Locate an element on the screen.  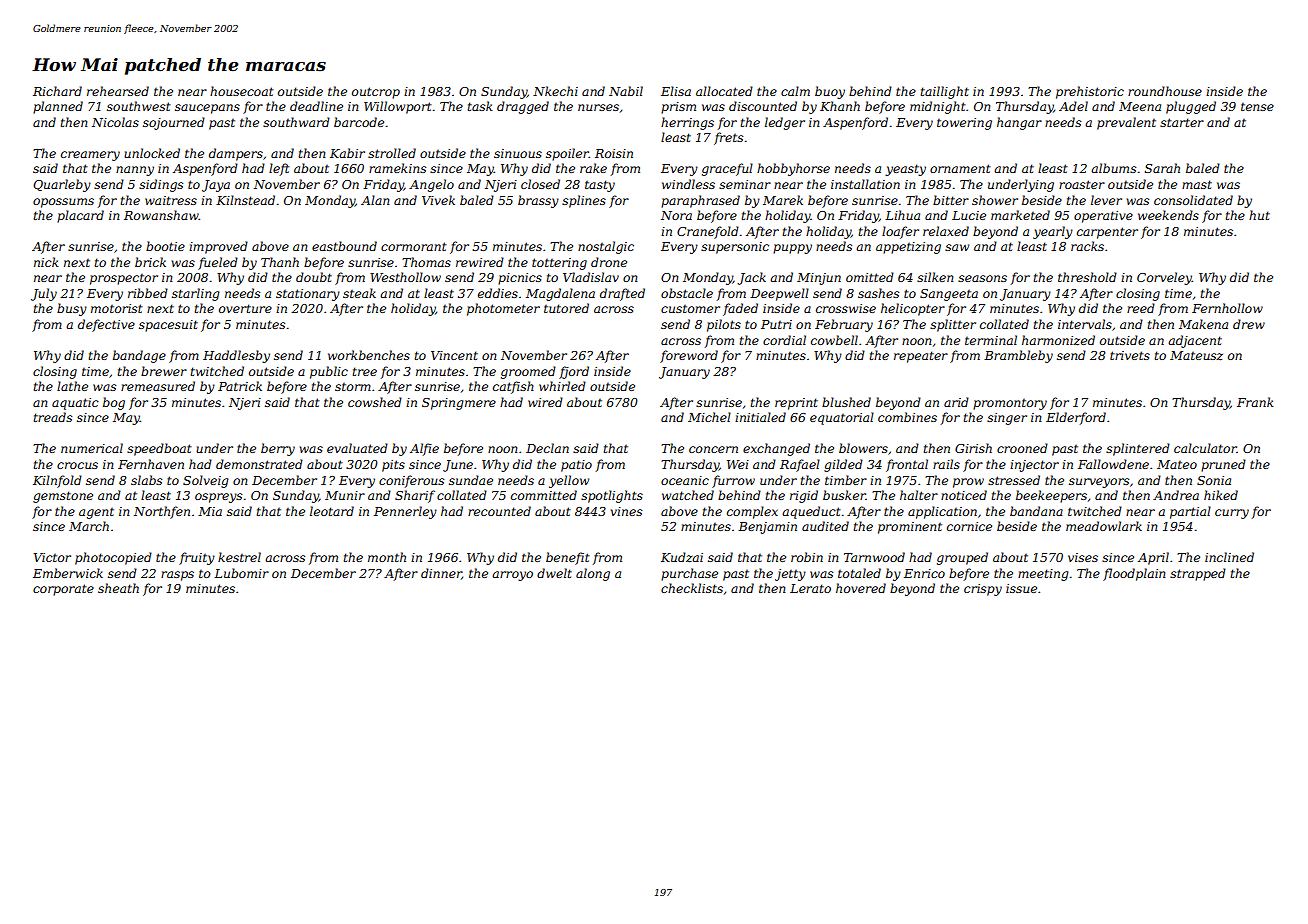
defective is located at coordinates (106, 325).
